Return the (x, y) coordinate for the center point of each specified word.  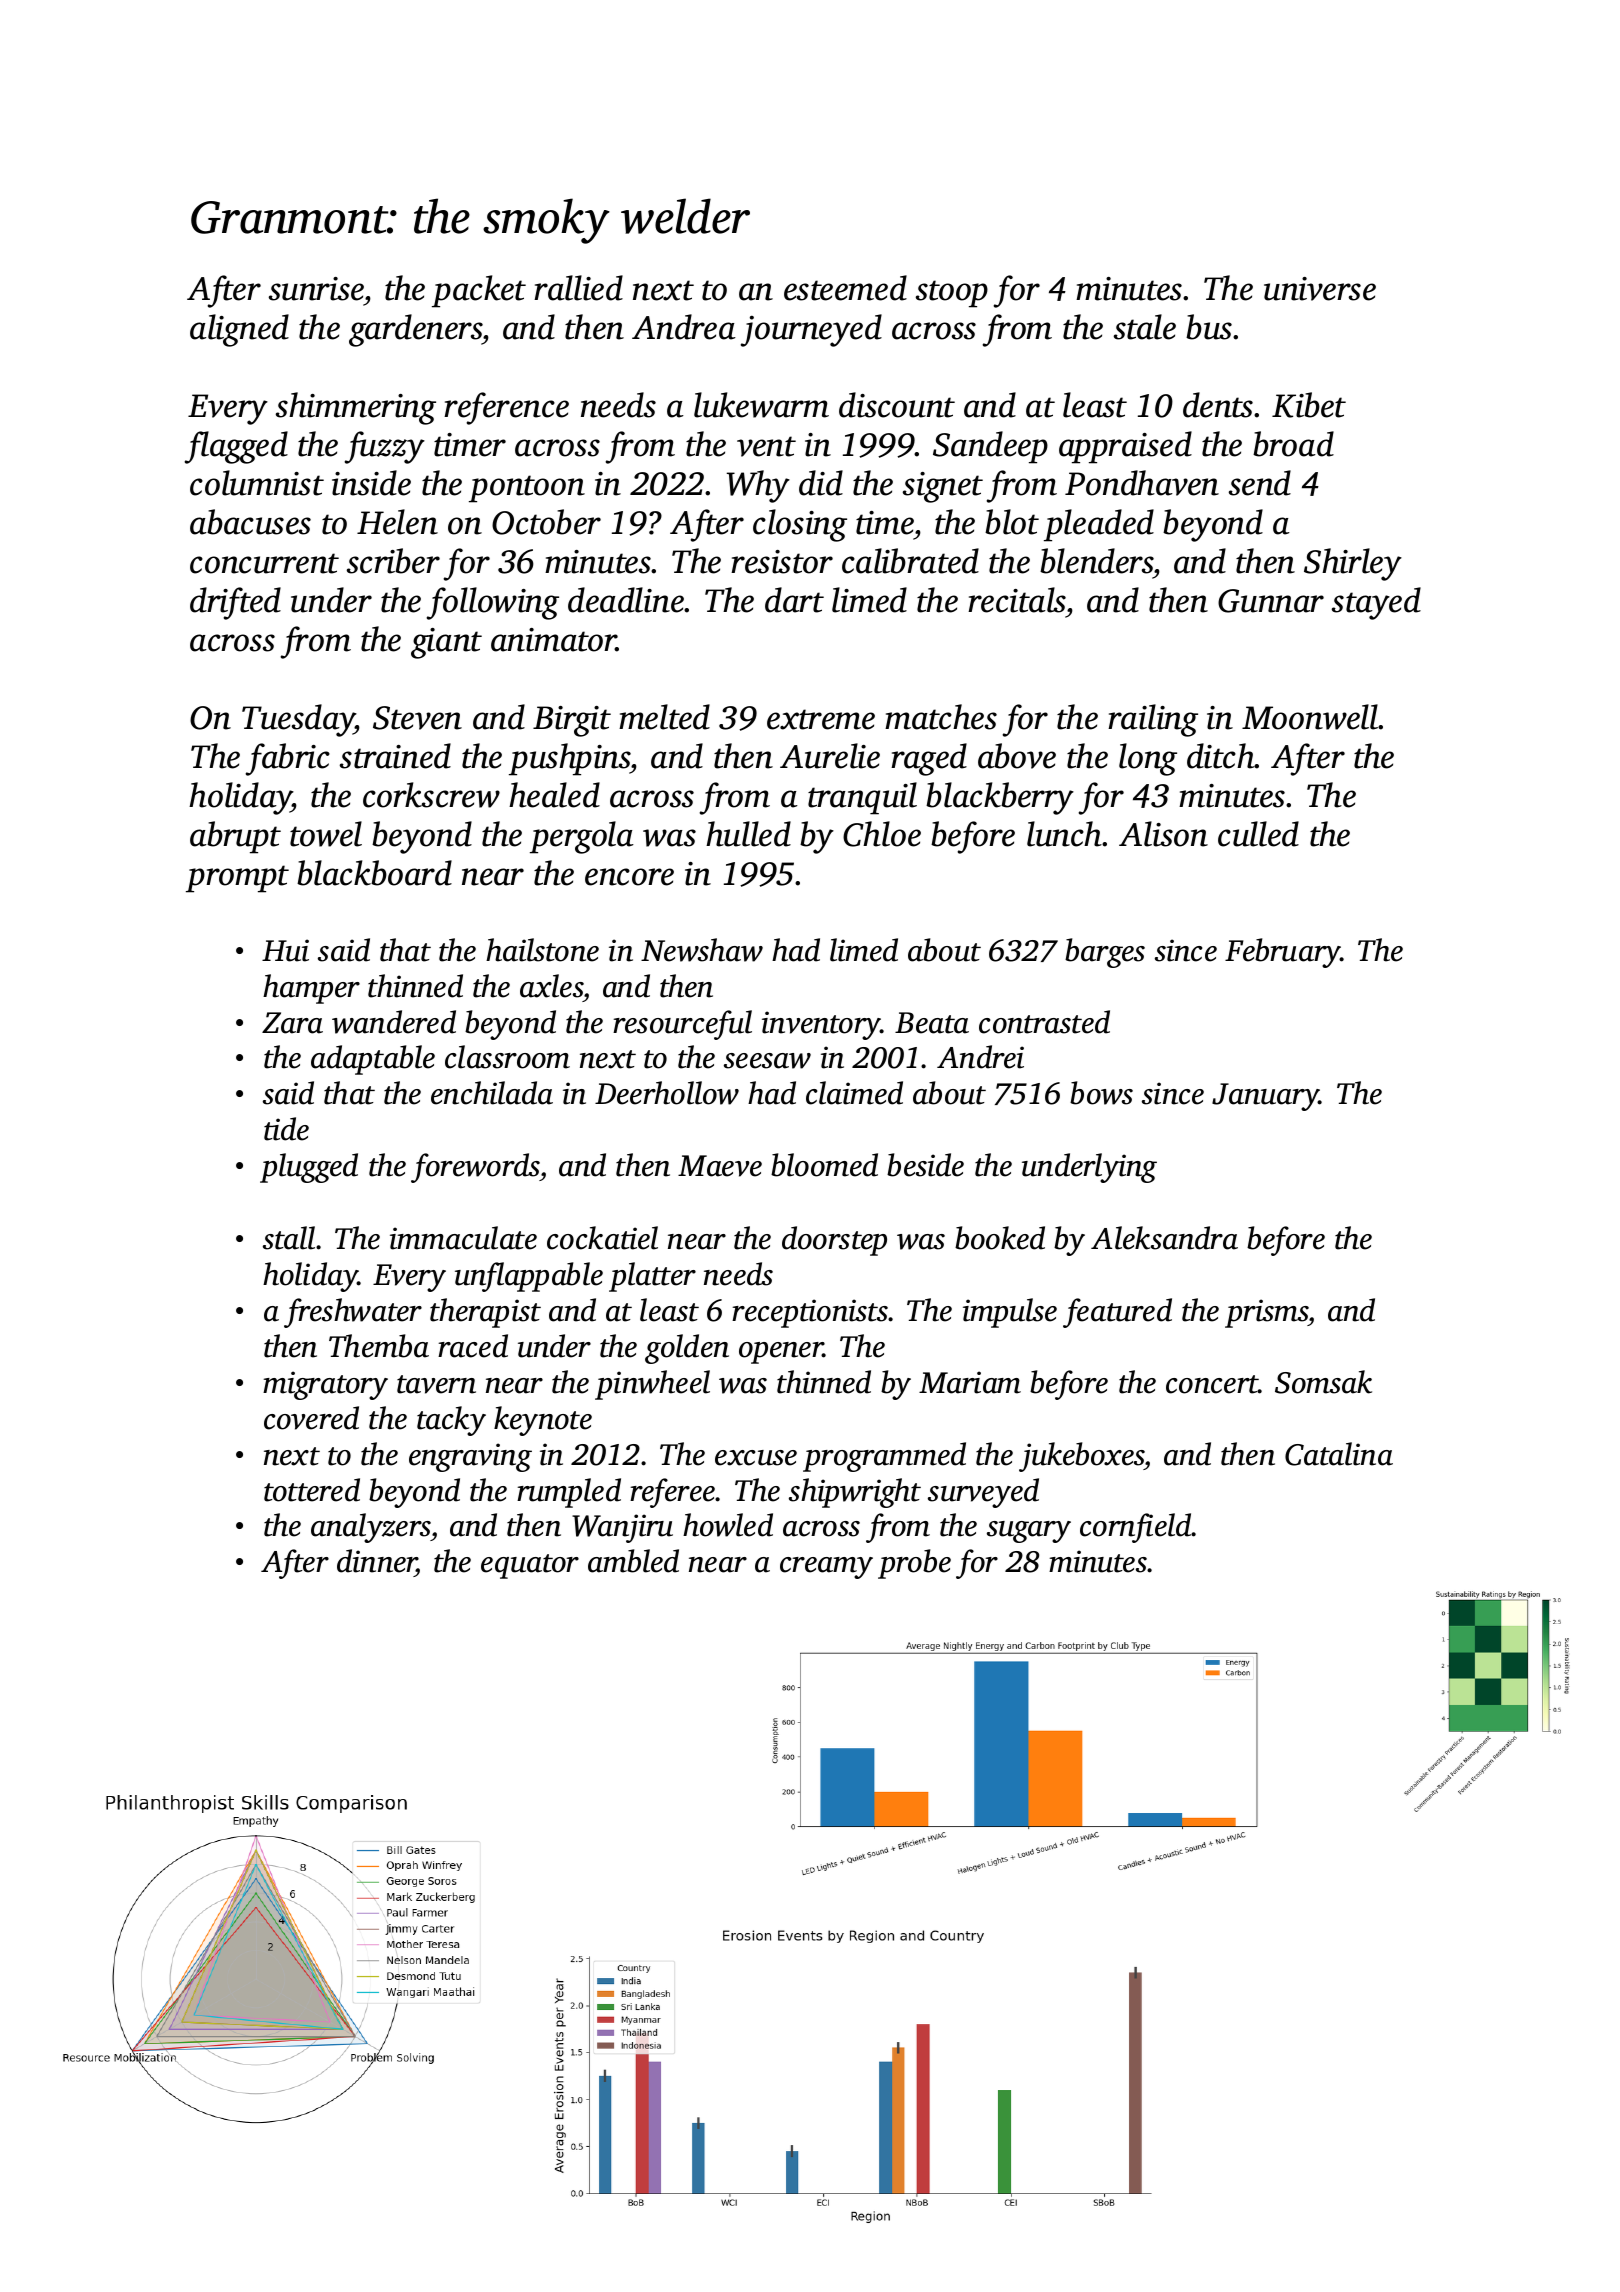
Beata (932, 1023)
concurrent (264, 563)
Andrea (684, 327)
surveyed (983, 1493)
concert (1212, 1384)
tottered (312, 1490)
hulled (748, 834)
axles (551, 986)
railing (1153, 720)
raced (473, 1346)
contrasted (1044, 1022)
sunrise (316, 289)
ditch (1221, 756)
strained (395, 756)
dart (794, 600)
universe (1320, 289)
